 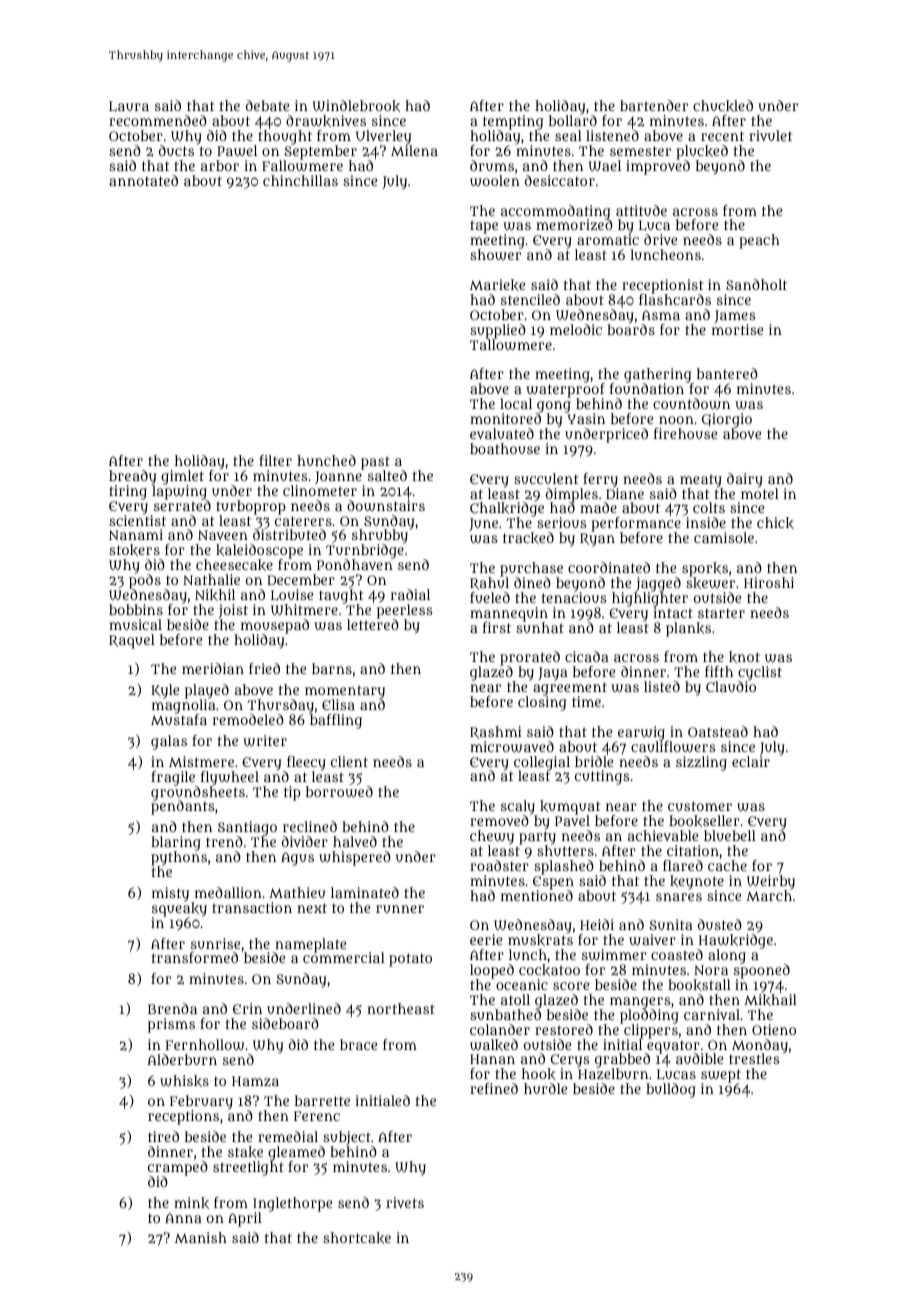 I want to click on Rashmi, so click(x=495, y=732).
